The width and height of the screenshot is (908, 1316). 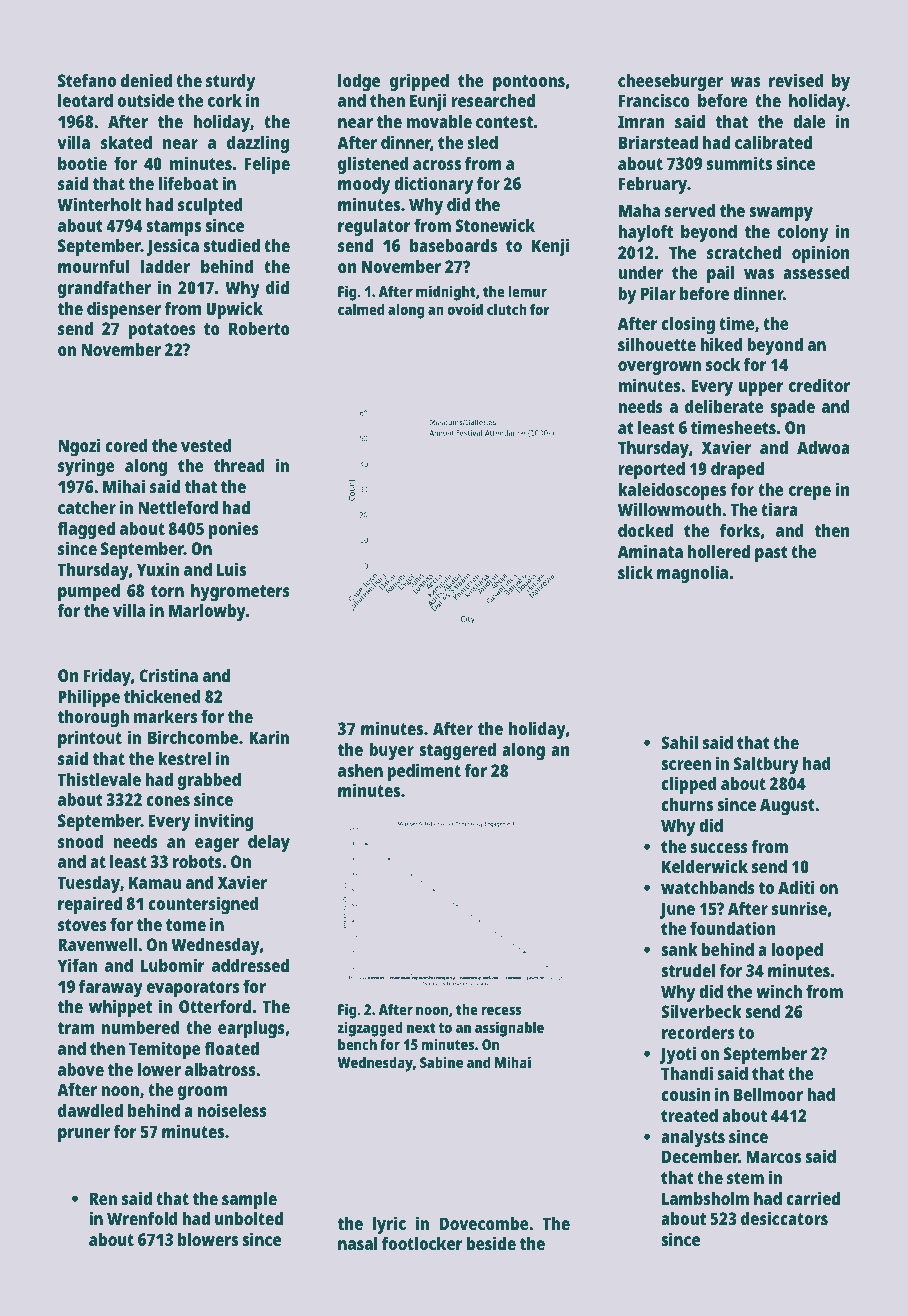 I want to click on winch, so click(x=779, y=991).
